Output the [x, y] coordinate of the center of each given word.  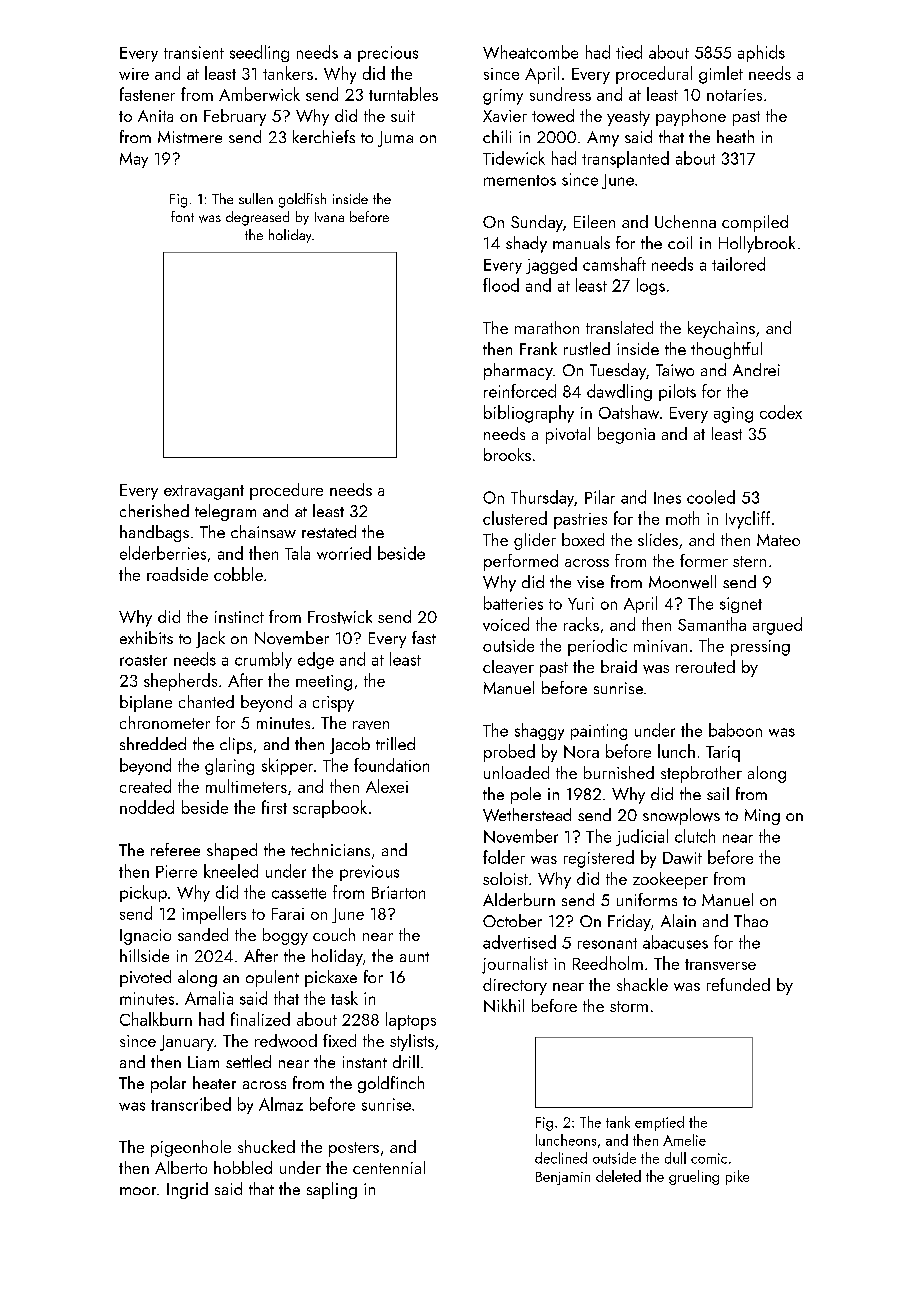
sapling [332, 1190]
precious [388, 54]
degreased [257, 218]
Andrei [756, 369]
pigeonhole [191, 1148]
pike [737, 1177]
